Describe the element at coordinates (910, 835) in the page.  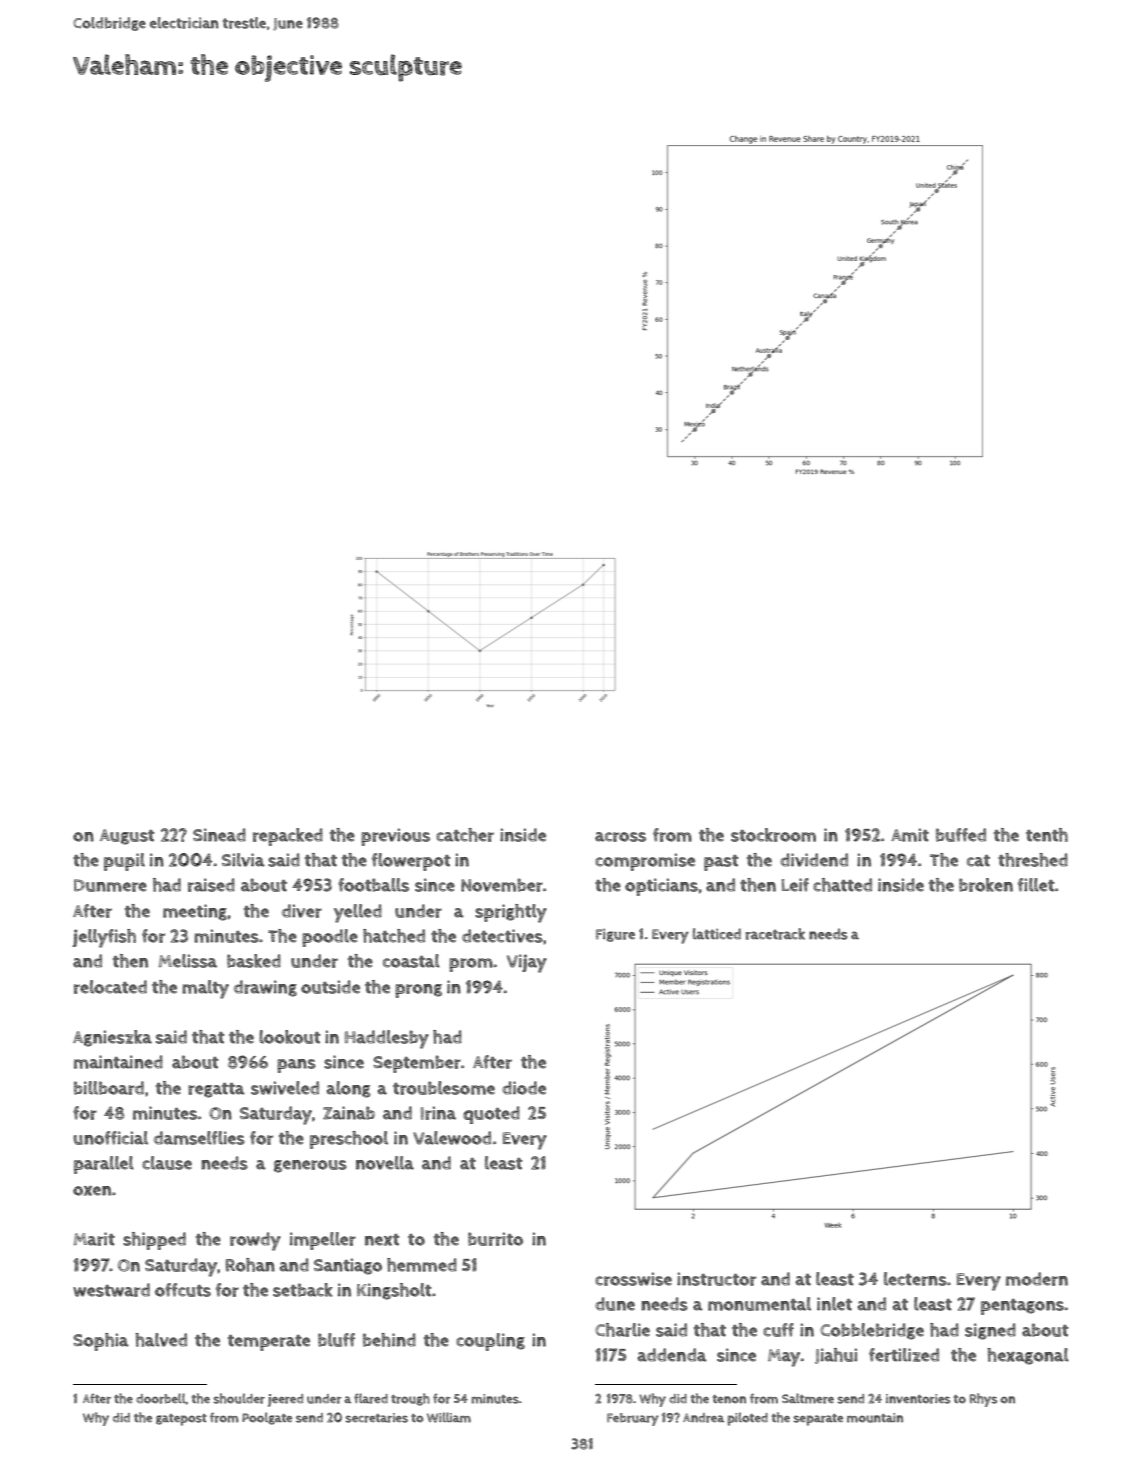
I see `Amit` at that location.
